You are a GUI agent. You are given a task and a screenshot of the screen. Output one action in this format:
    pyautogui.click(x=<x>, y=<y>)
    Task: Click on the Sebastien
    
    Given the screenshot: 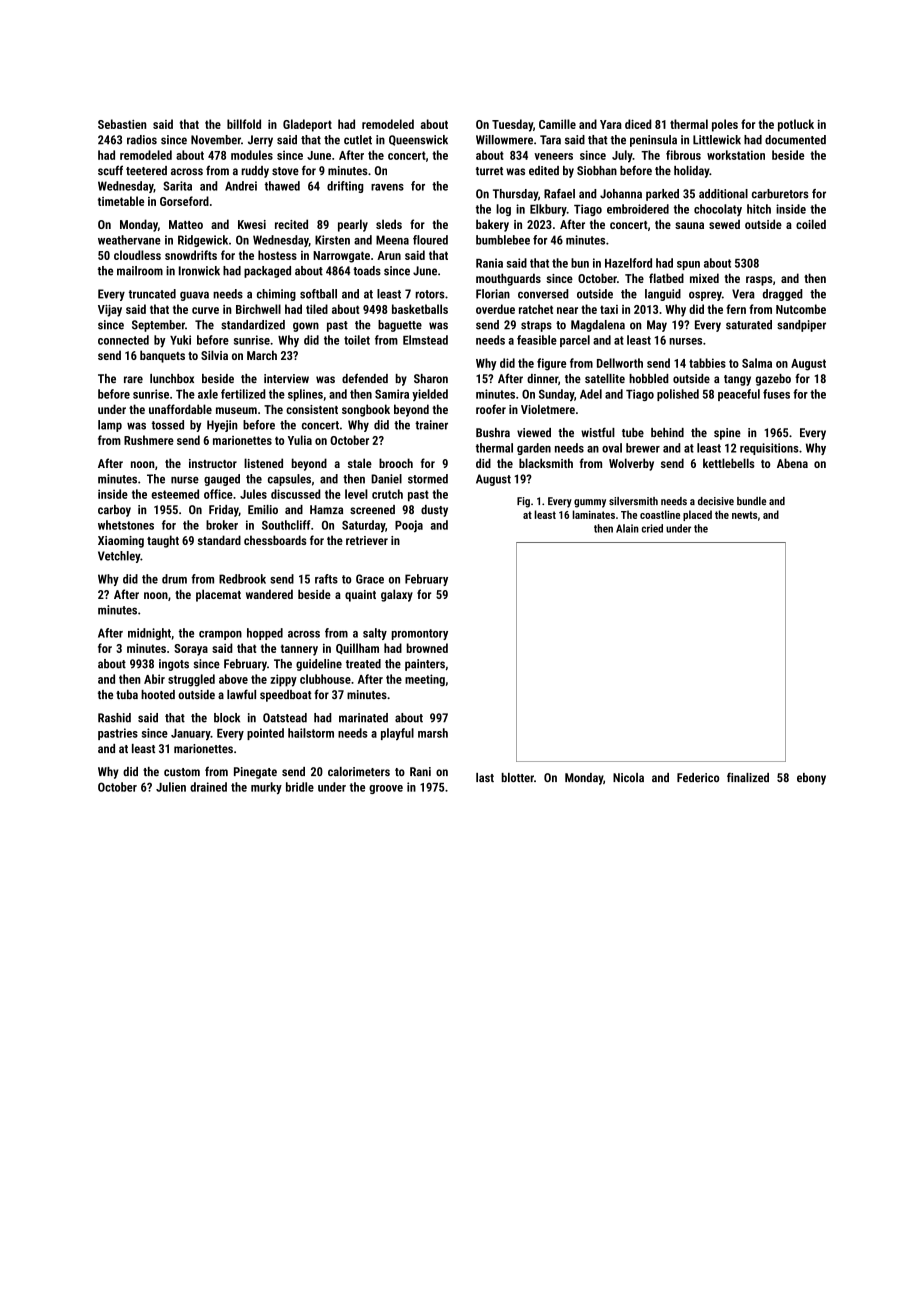 What is the action you would take?
    pyautogui.click(x=122, y=124)
